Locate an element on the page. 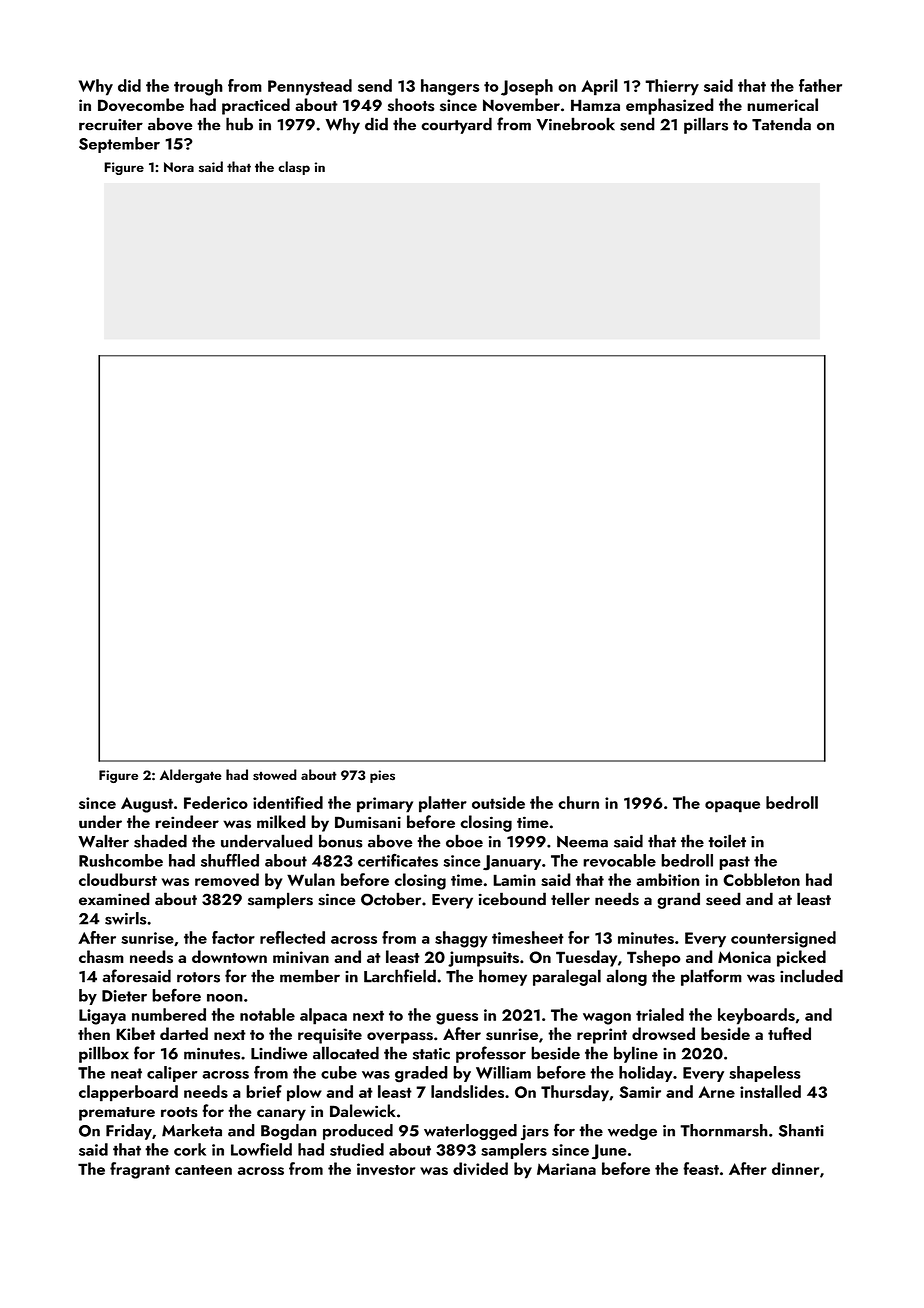  father is located at coordinates (820, 85).
